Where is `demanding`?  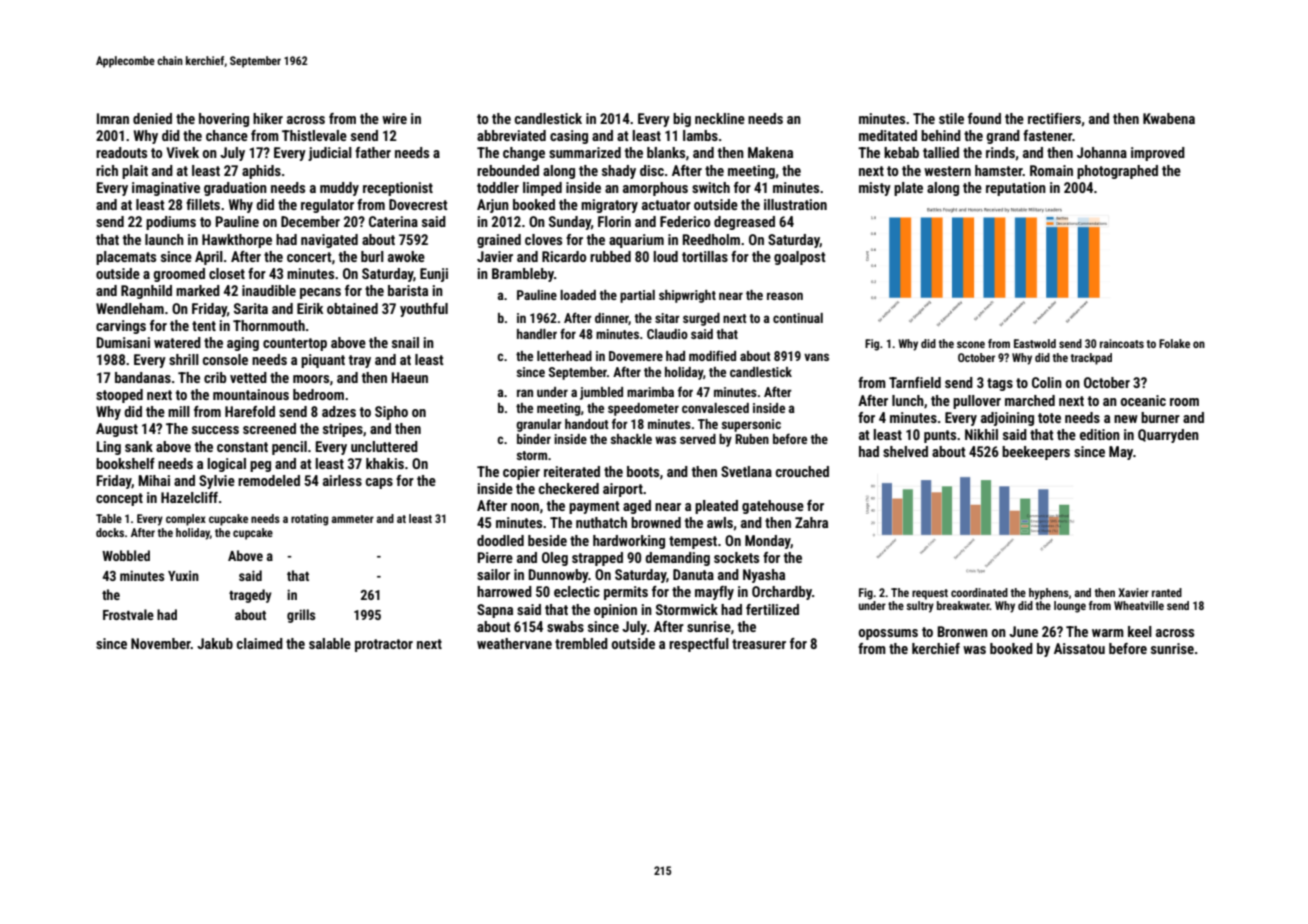
demanding is located at coordinates (677, 559).
